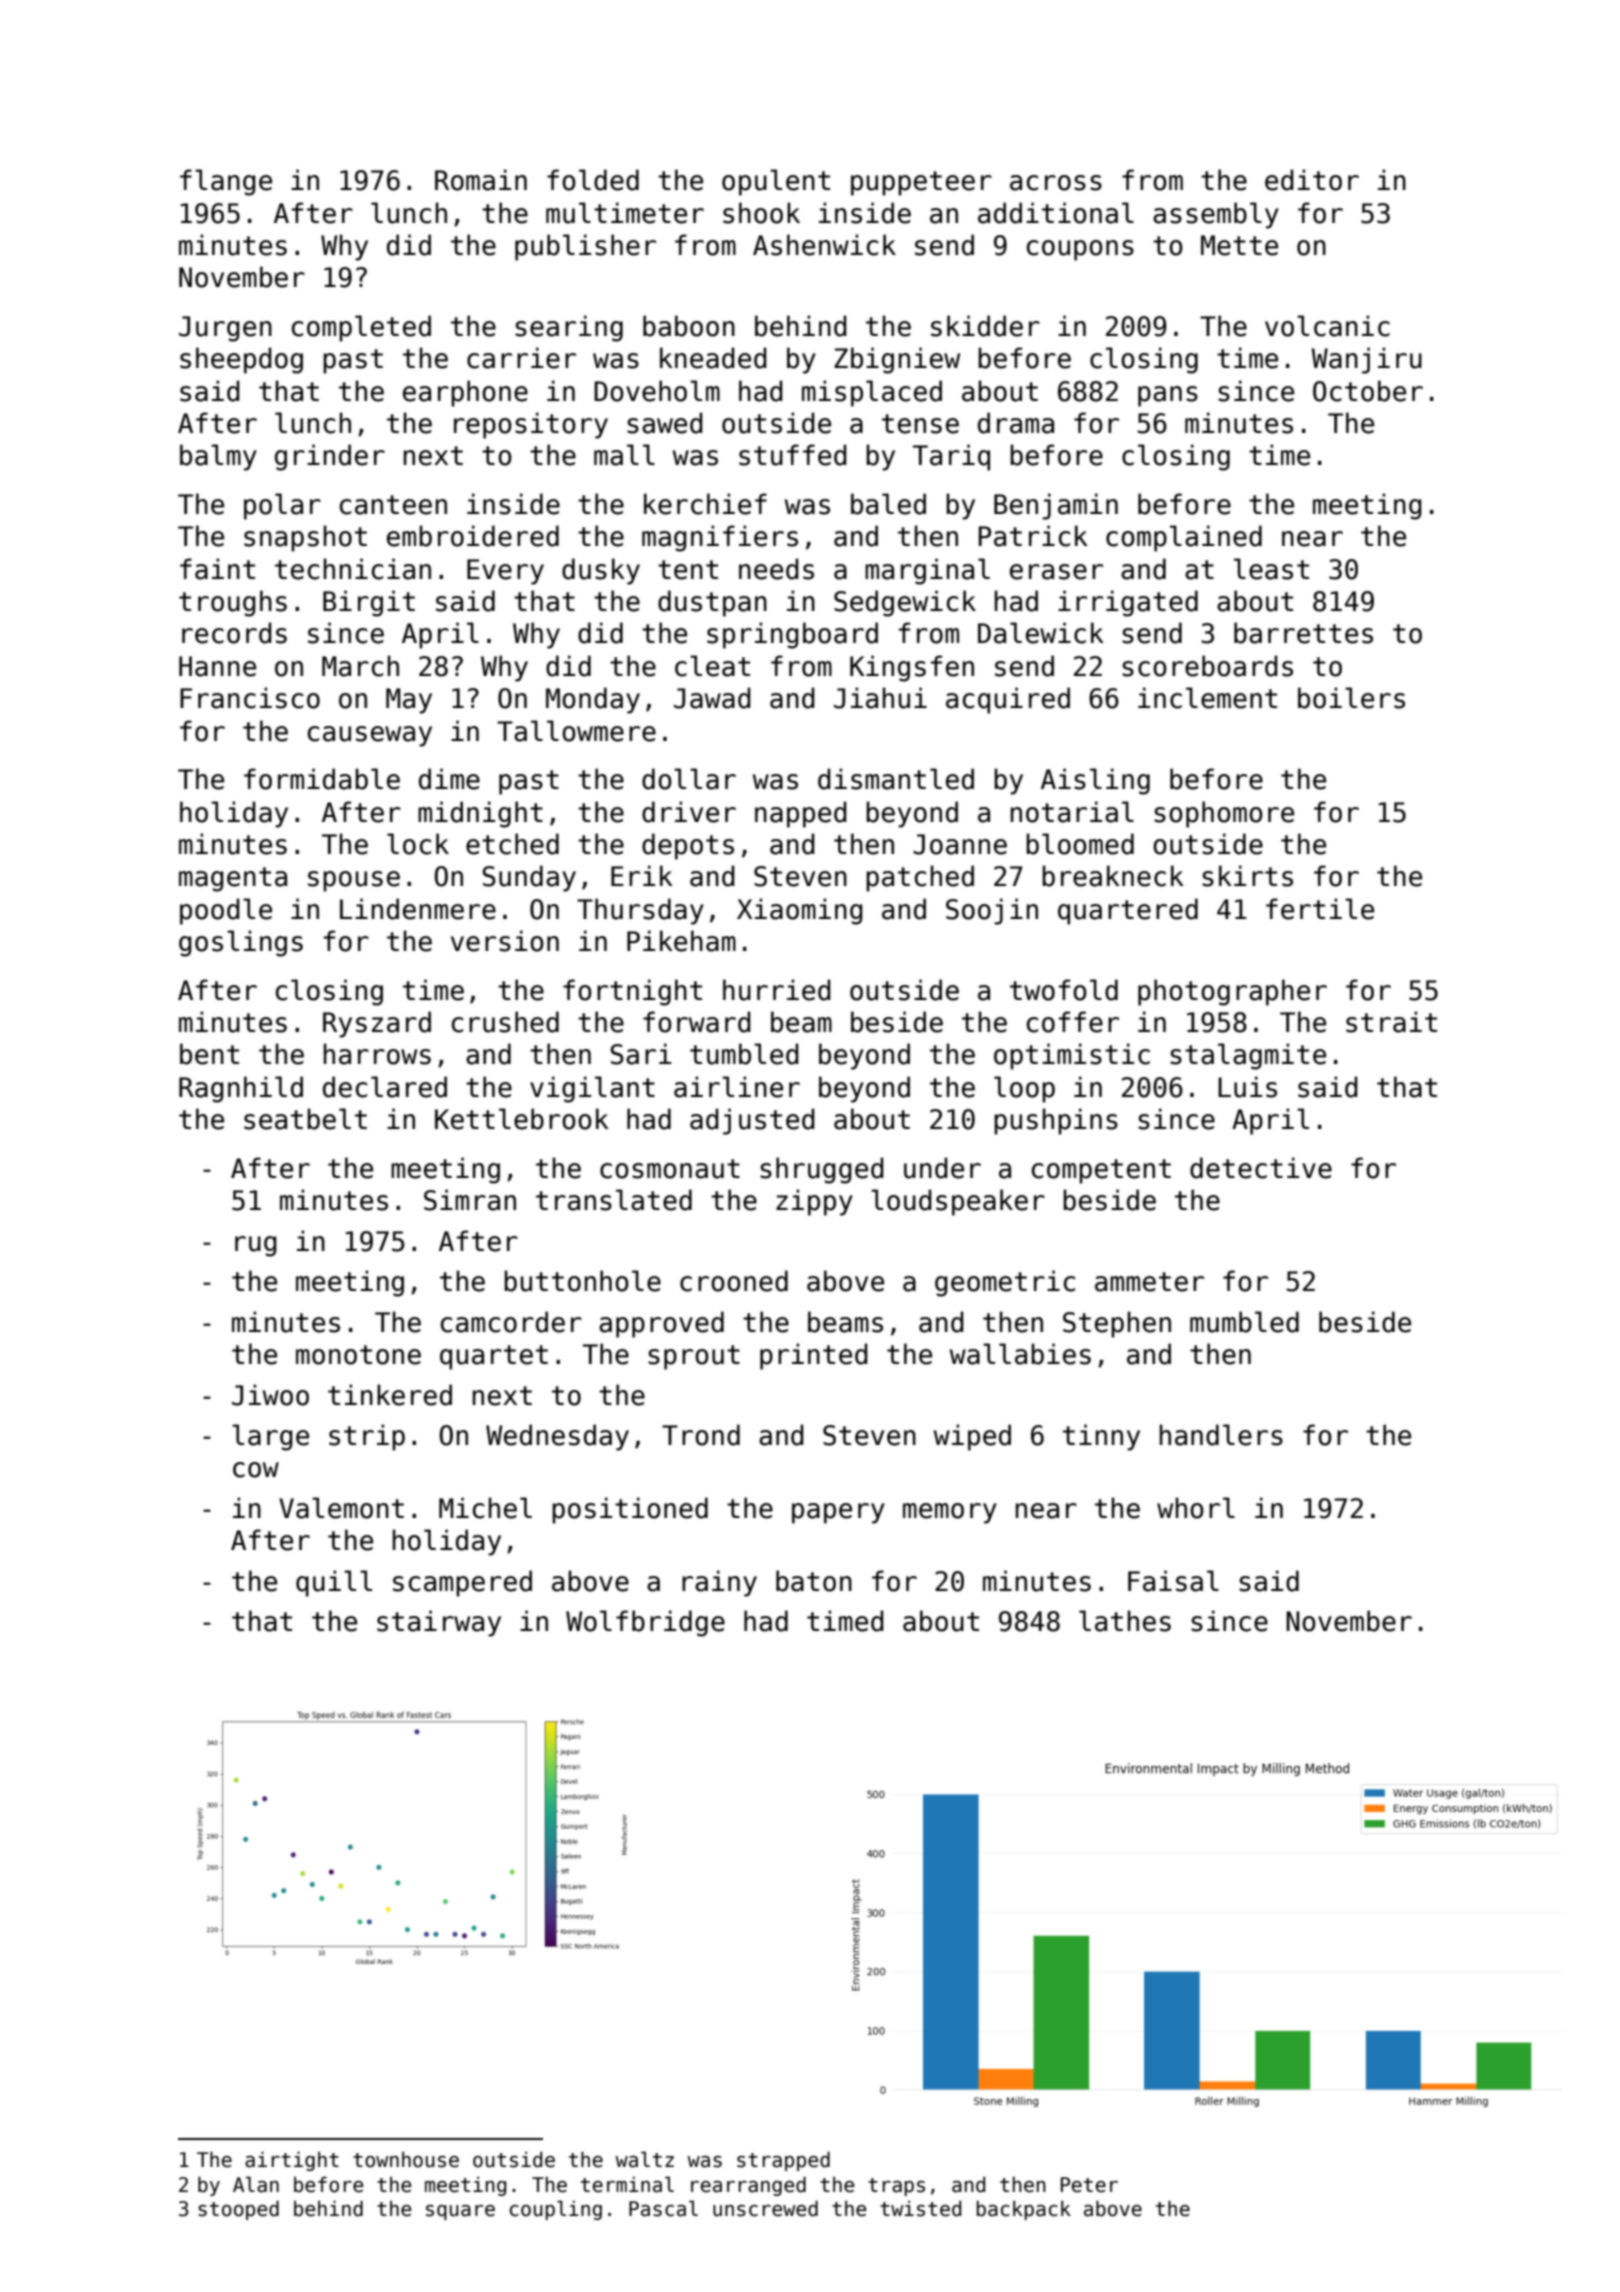  Describe the element at coordinates (905, 603) in the screenshot. I see `Sedgewick` at that location.
